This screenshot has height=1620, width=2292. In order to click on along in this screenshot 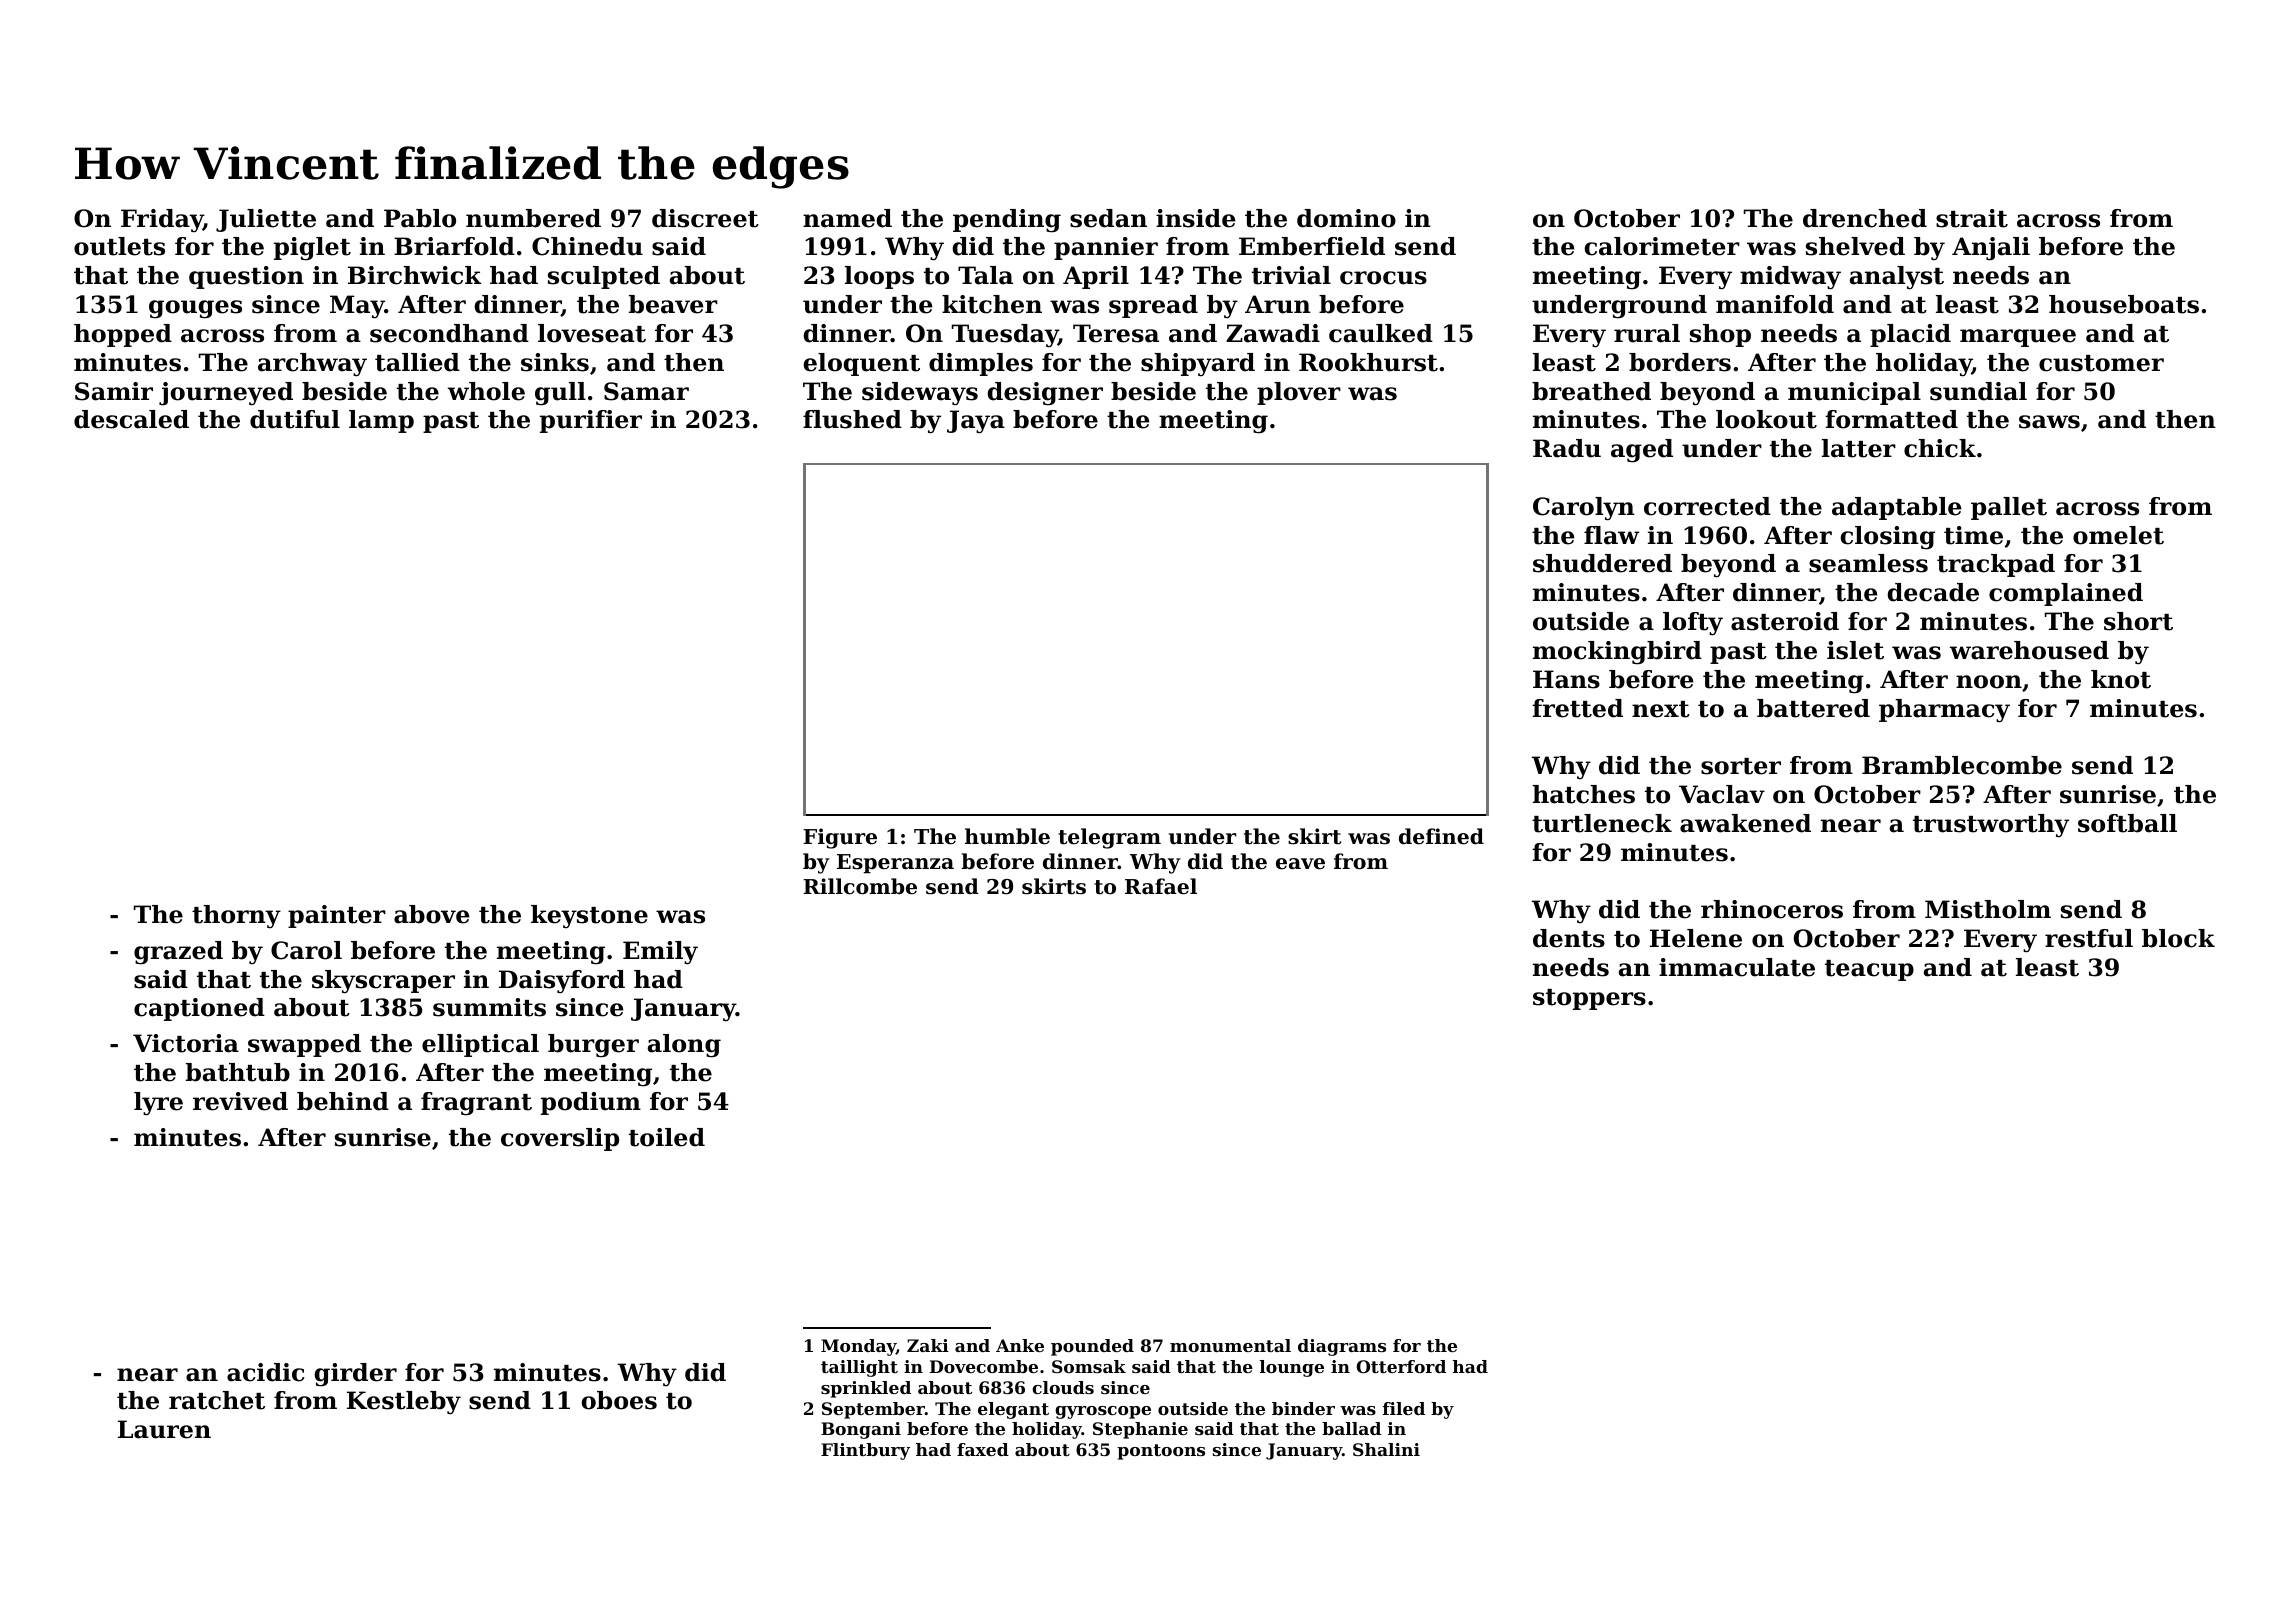, I will do `click(684, 1046)`.
